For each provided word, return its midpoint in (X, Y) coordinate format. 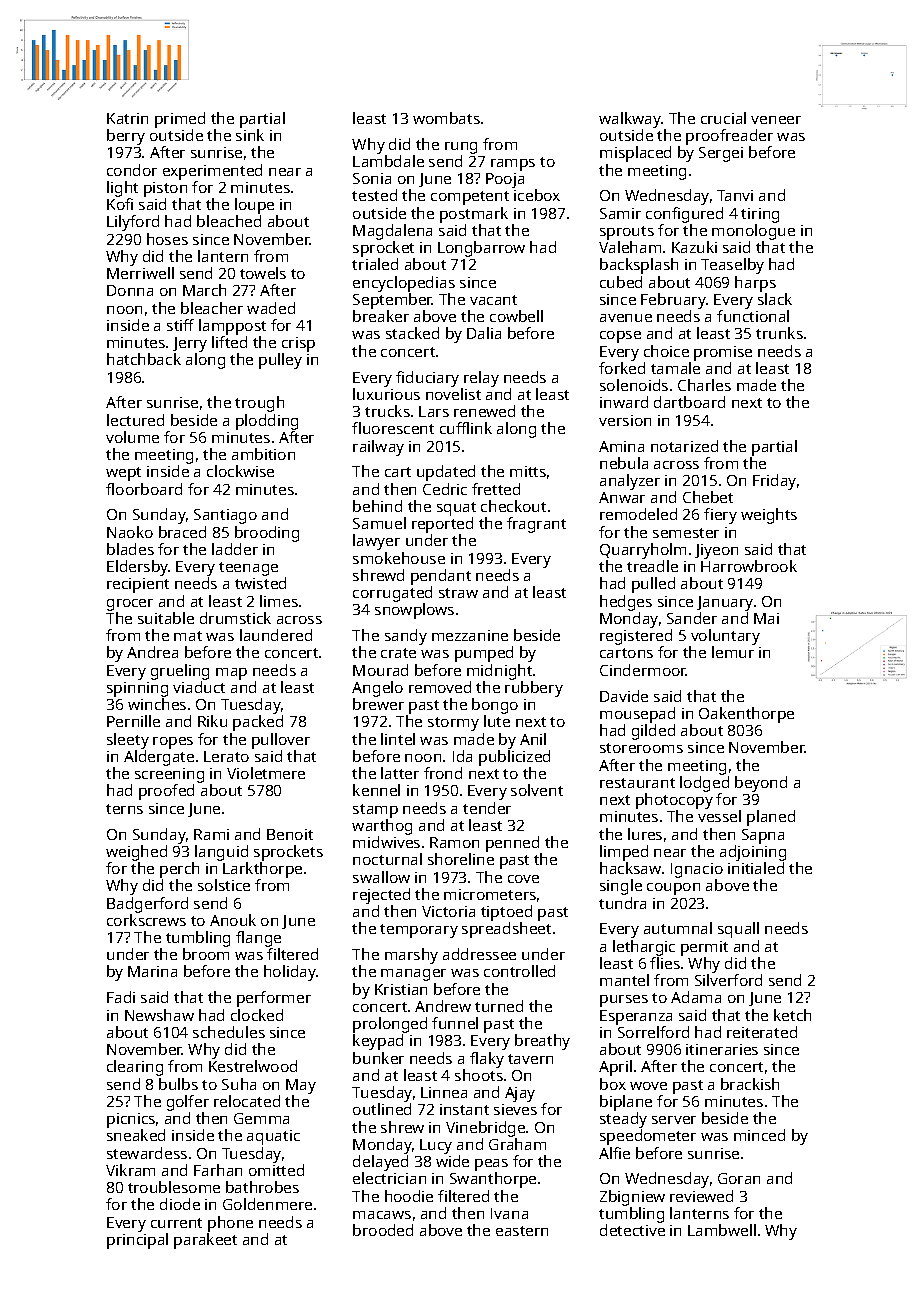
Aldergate (159, 758)
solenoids (634, 385)
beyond (761, 784)
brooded (383, 1230)
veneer (776, 120)
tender (487, 808)
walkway (630, 120)
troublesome (174, 1187)
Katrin (127, 118)
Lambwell (722, 1230)
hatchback (144, 359)
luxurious (386, 394)
